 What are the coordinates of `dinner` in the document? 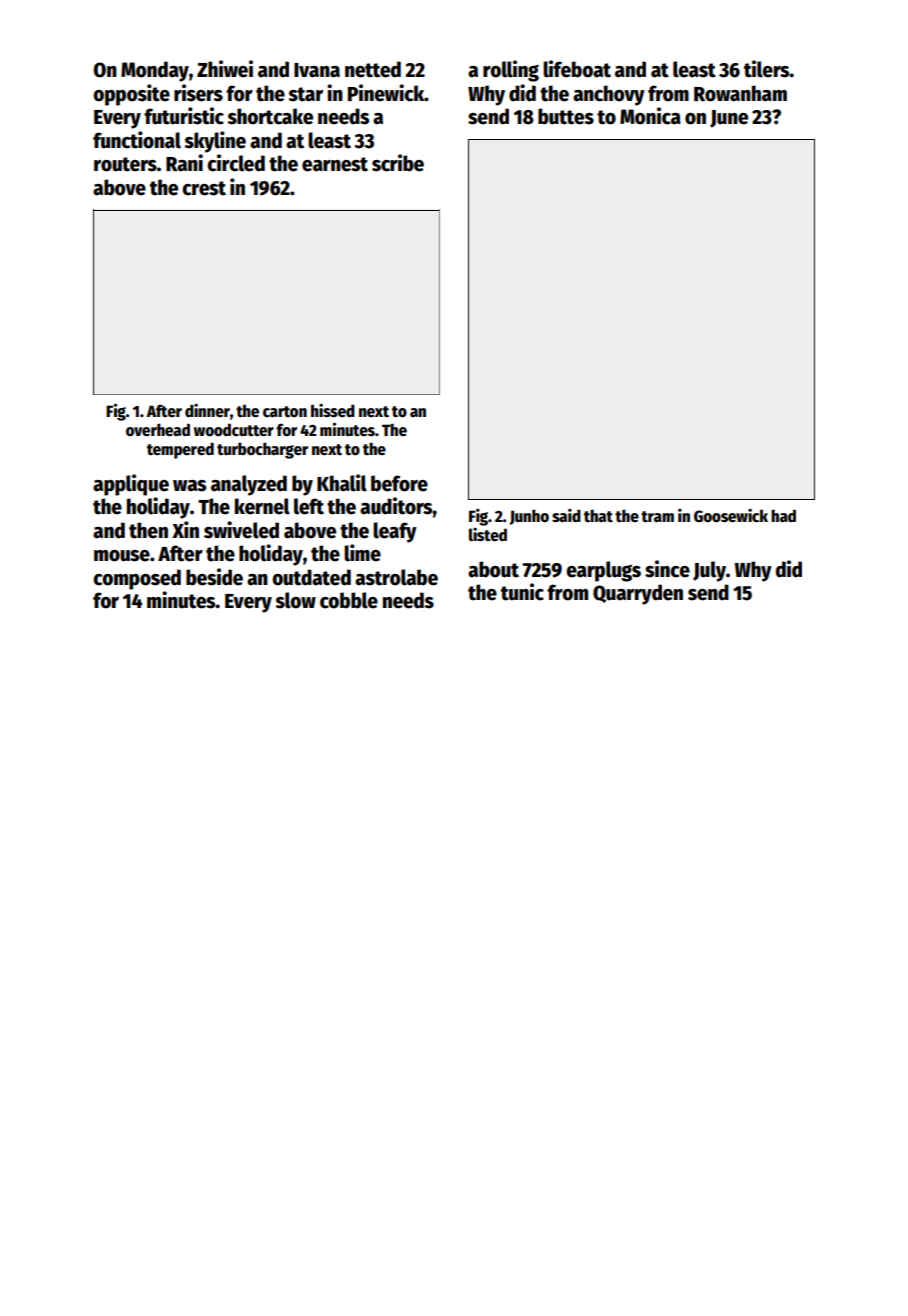 It's located at (207, 410).
